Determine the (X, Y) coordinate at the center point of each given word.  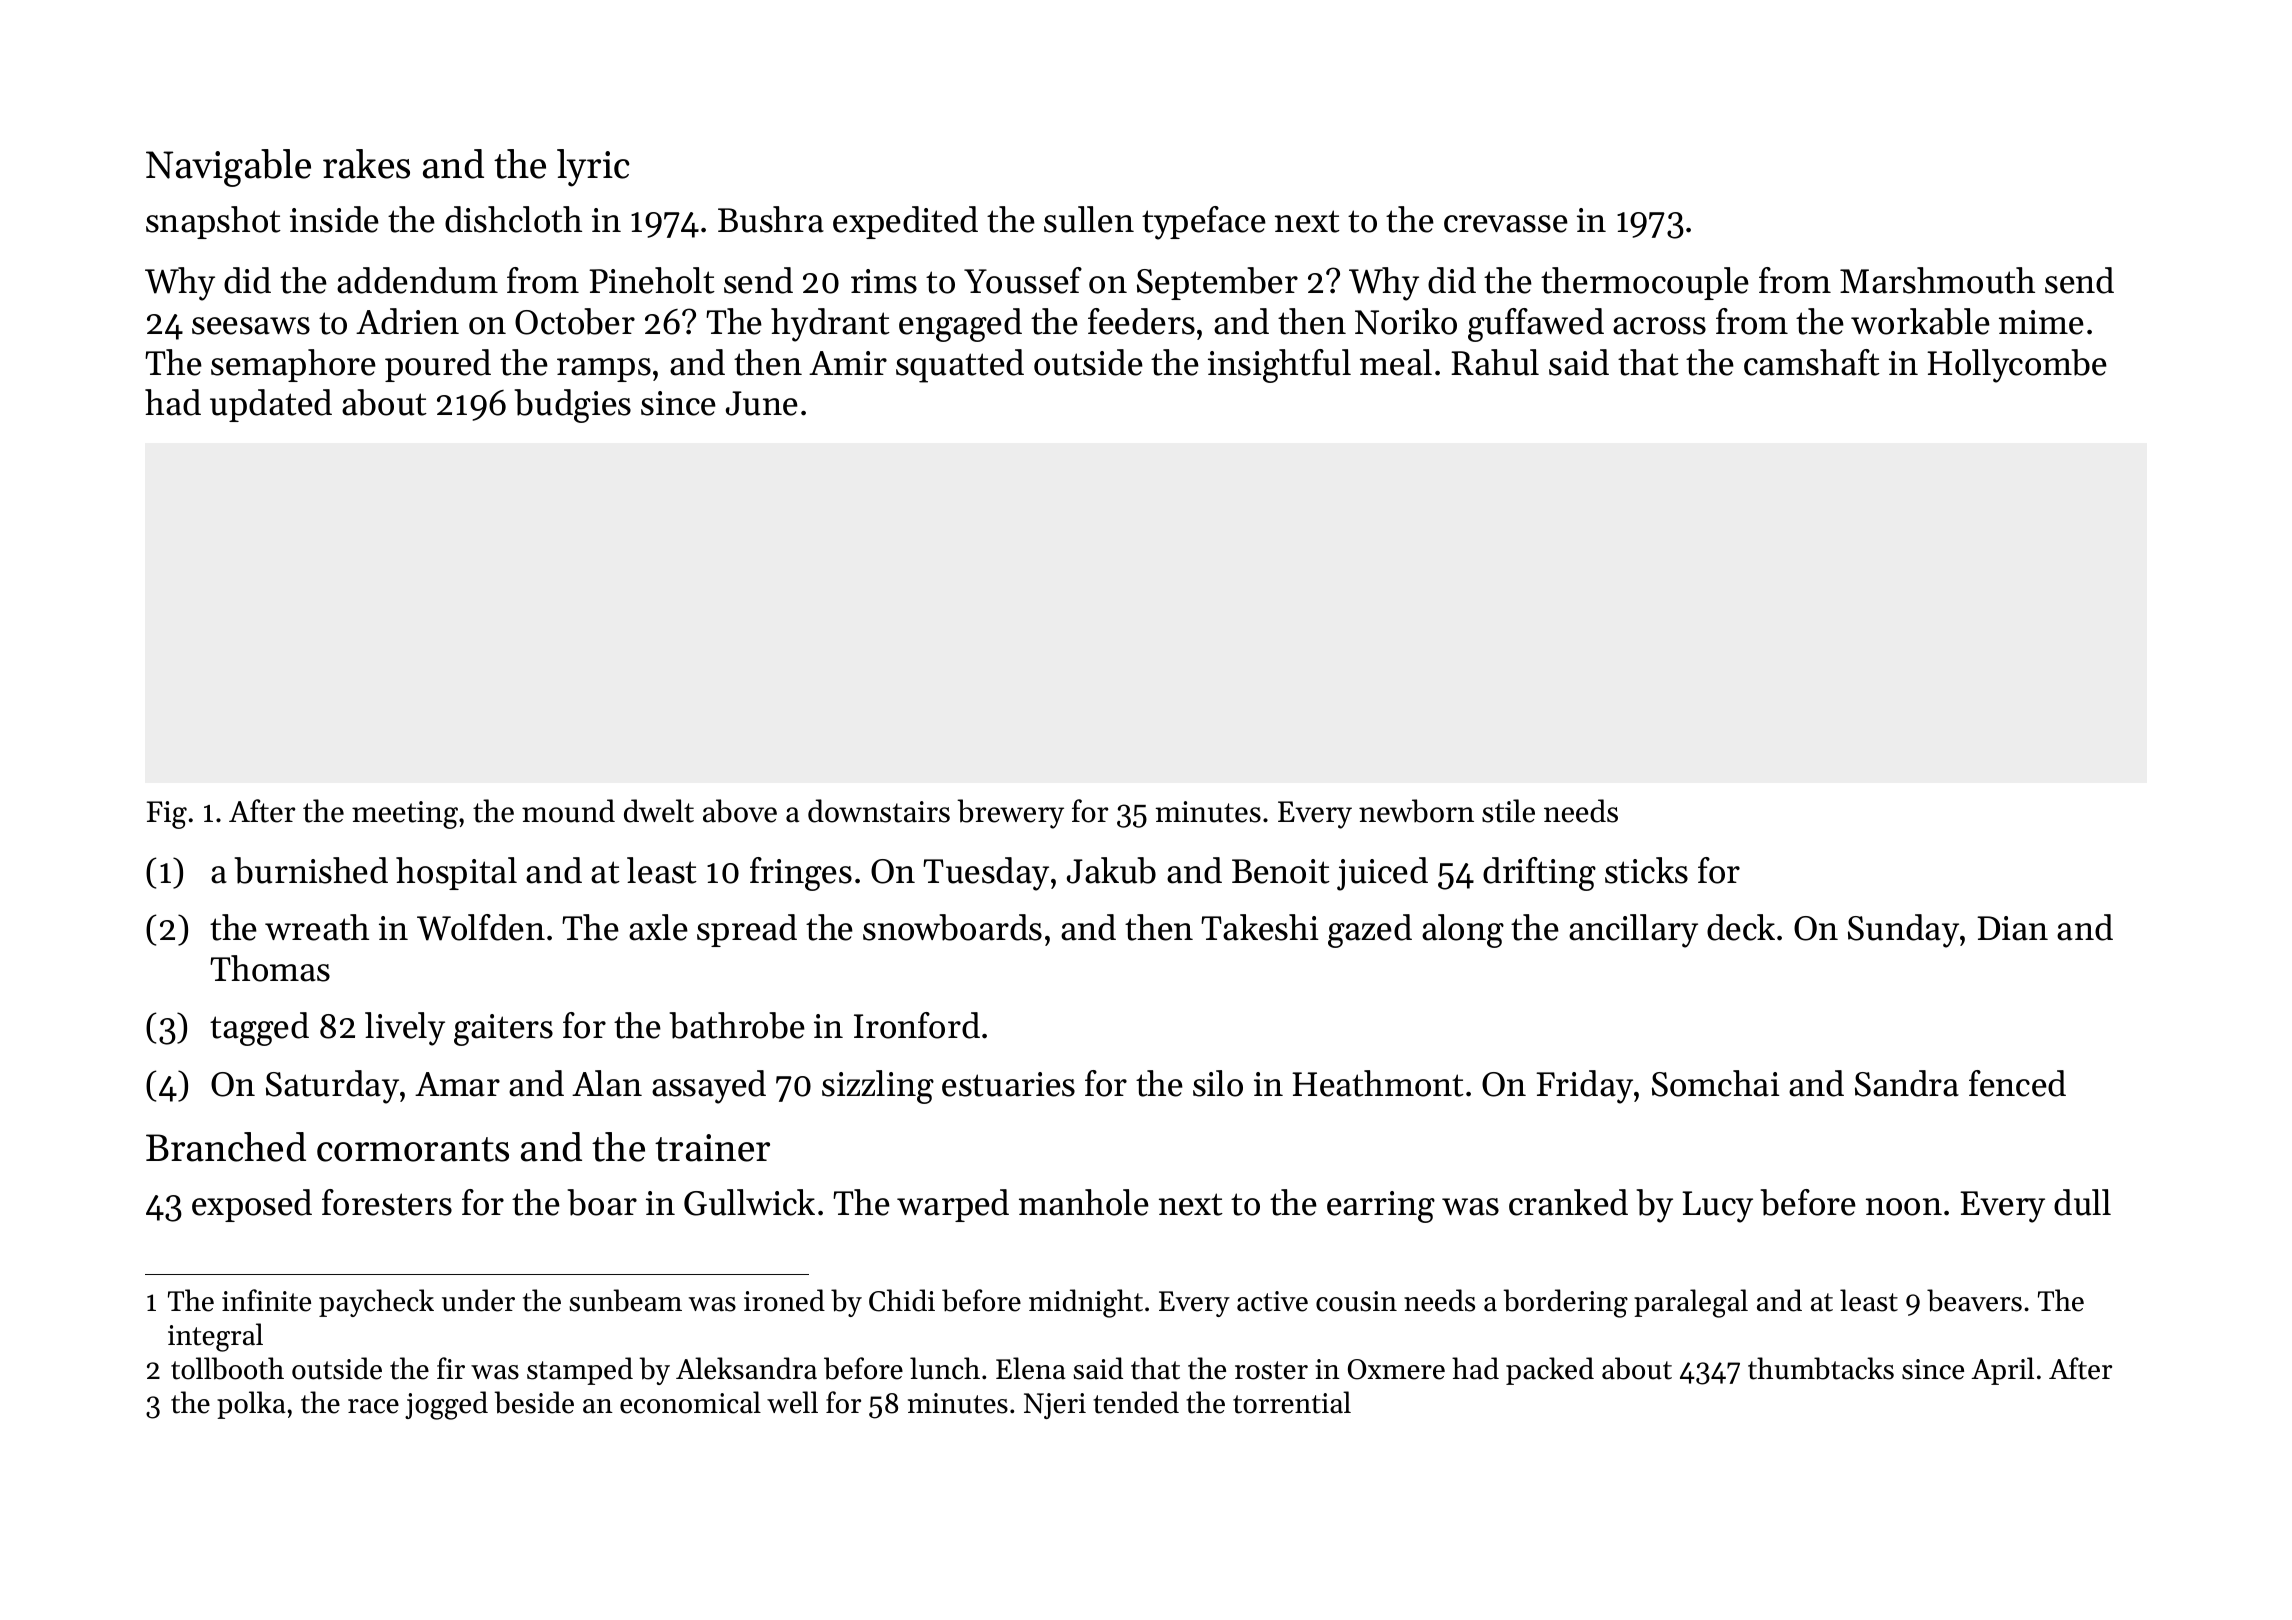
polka (251, 1405)
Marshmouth (1937, 280)
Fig (167, 815)
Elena (1031, 1368)
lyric (593, 168)
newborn (1416, 811)
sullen (1089, 219)
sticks (1646, 870)
